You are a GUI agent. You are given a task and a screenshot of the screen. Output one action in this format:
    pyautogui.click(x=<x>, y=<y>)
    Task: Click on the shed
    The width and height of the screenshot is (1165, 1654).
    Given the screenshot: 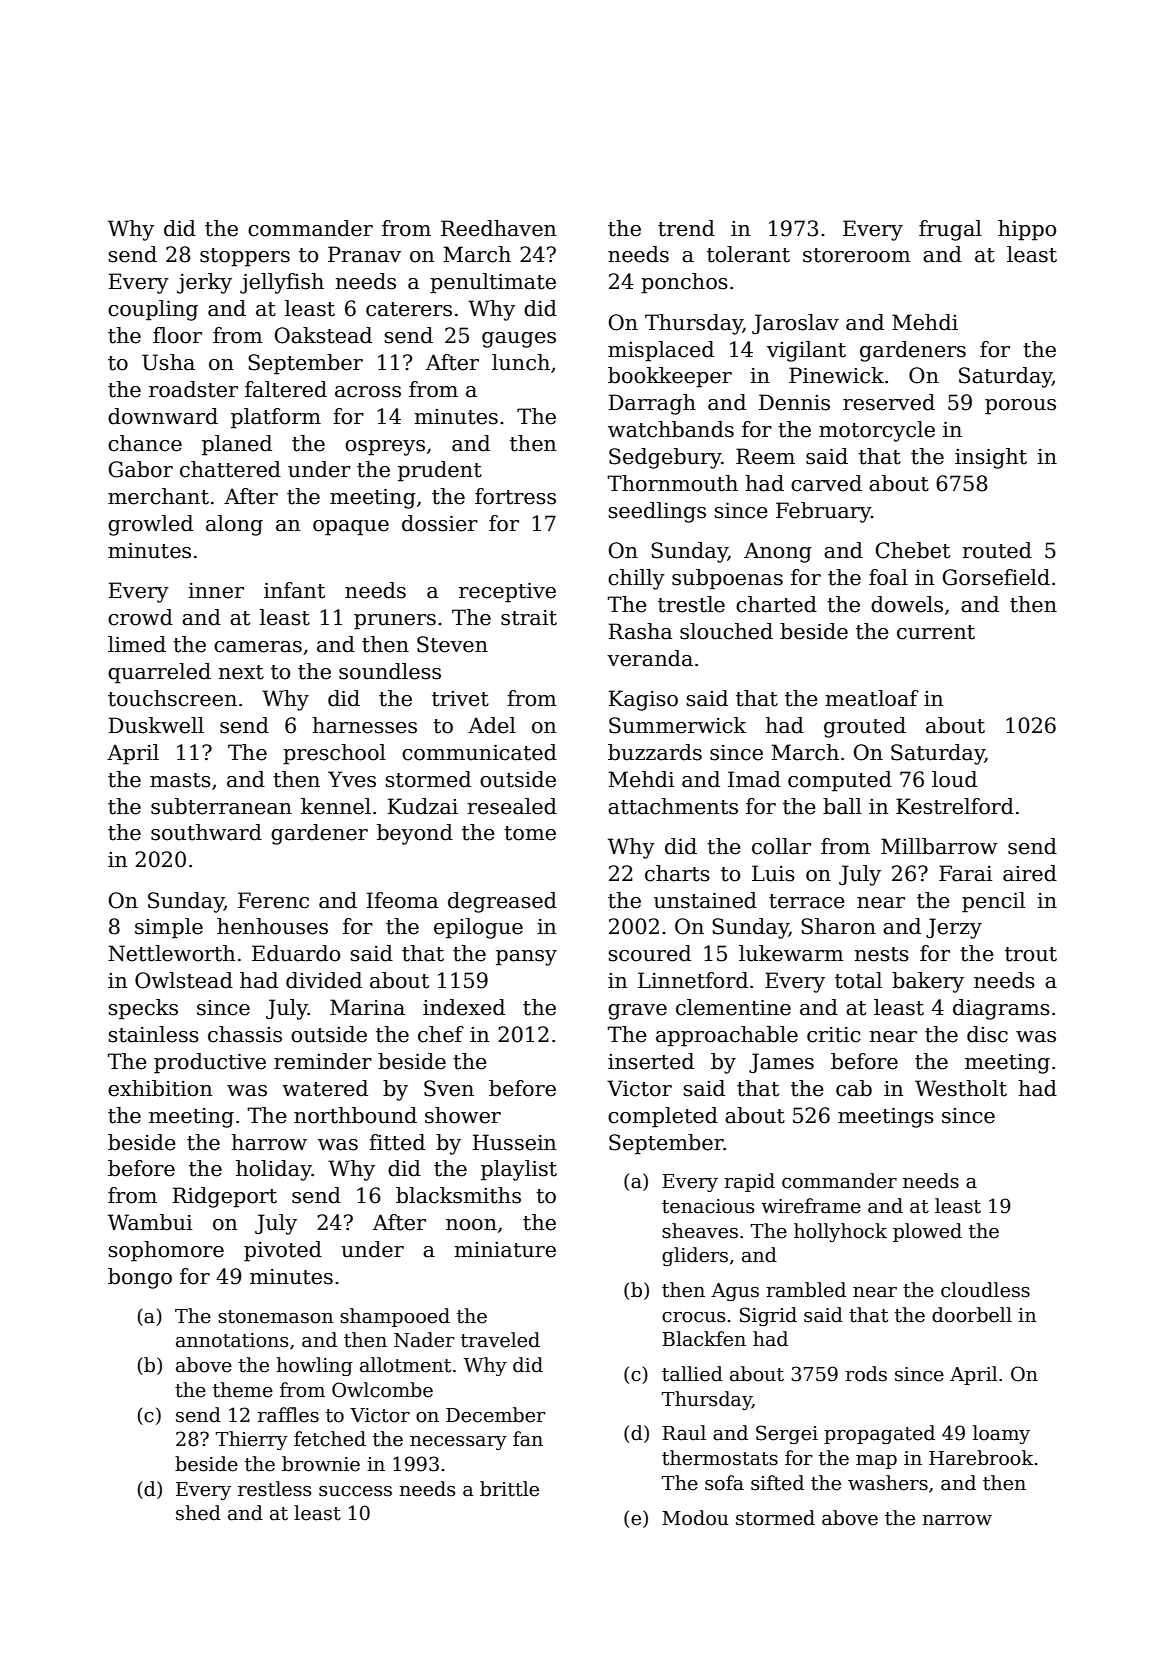 What is the action you would take?
    pyautogui.click(x=198, y=1513)
